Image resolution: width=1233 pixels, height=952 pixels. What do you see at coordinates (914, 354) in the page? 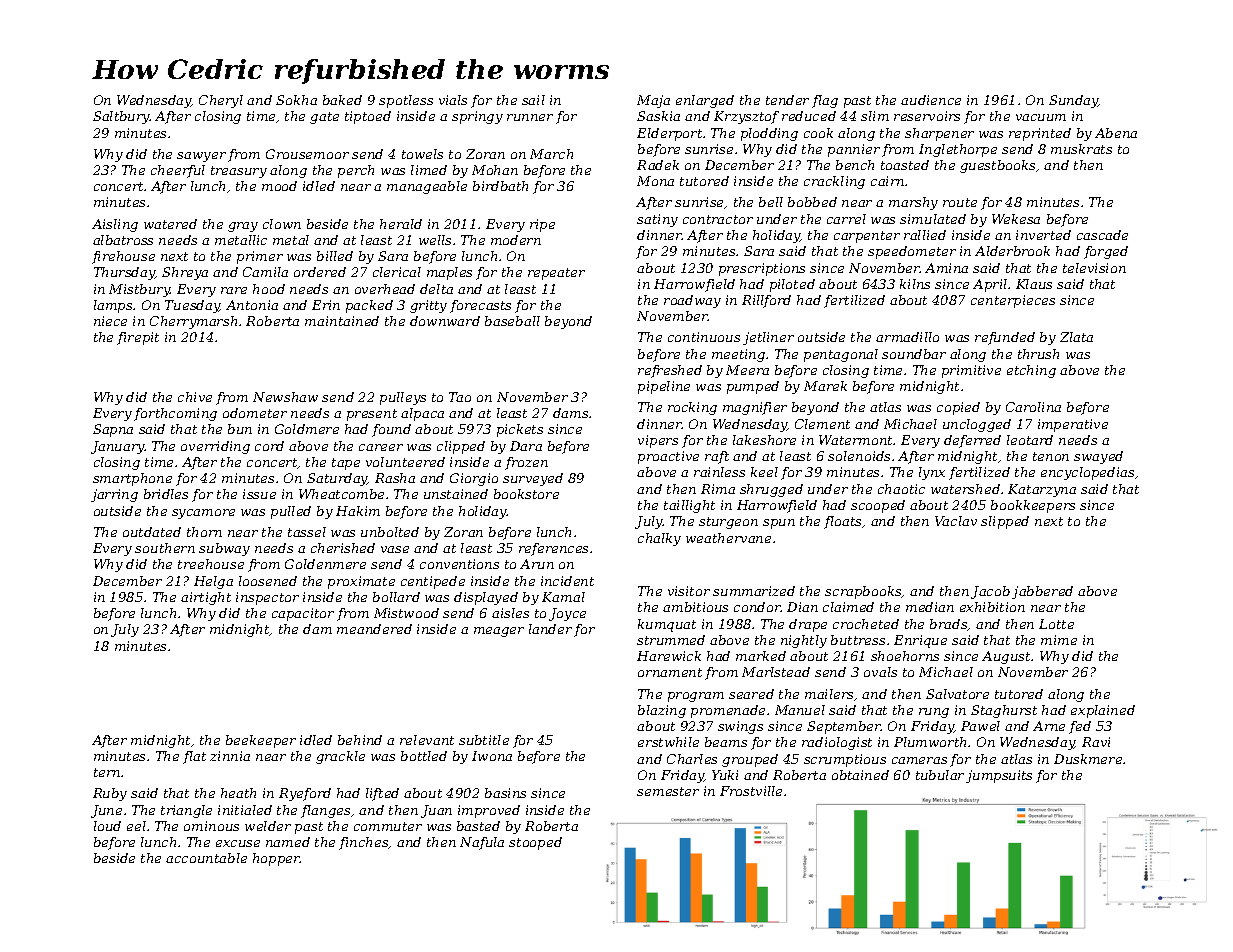
I see `soundbar` at bounding box center [914, 354].
